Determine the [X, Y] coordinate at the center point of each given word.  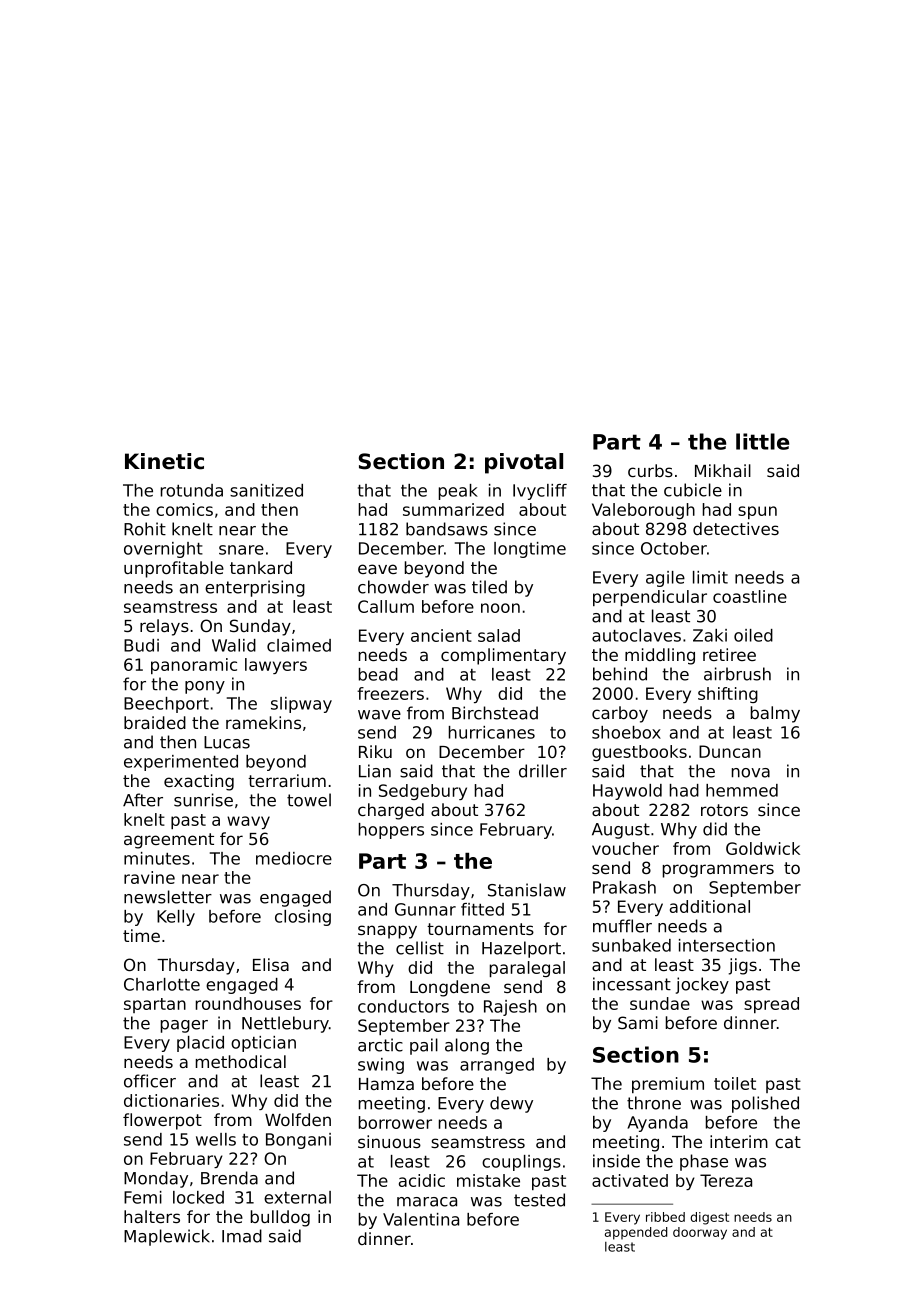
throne [654, 1103]
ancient [441, 635]
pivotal [524, 463]
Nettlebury [285, 1024]
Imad [242, 1236]
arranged [497, 1066]
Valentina [421, 1219]
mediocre [294, 858]
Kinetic [164, 461]
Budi [141, 645]
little [762, 441]
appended [636, 1233]
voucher [625, 848]
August [621, 831]
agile [665, 579]
